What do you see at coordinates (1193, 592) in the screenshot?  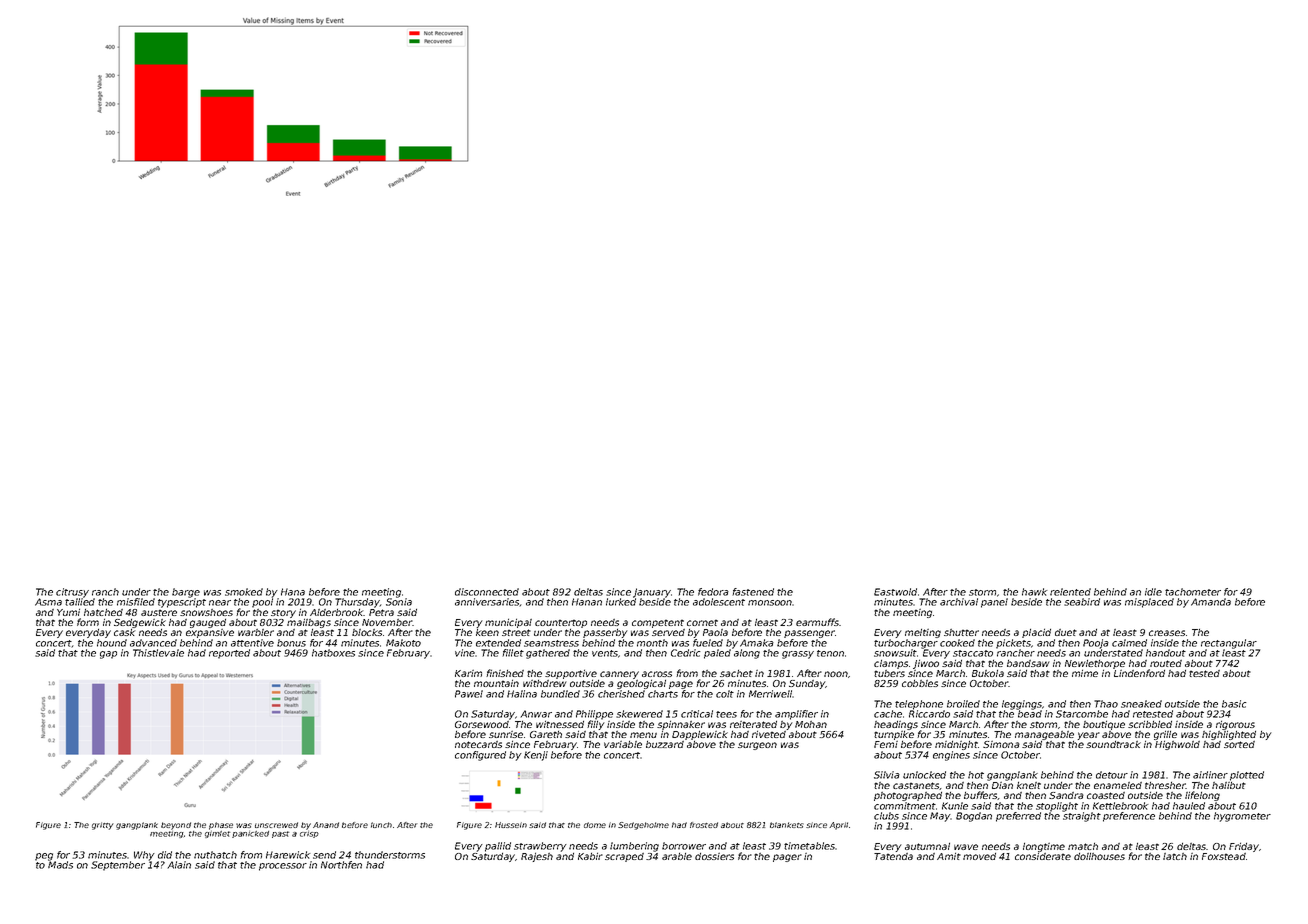 I see `tachometer` at bounding box center [1193, 592].
